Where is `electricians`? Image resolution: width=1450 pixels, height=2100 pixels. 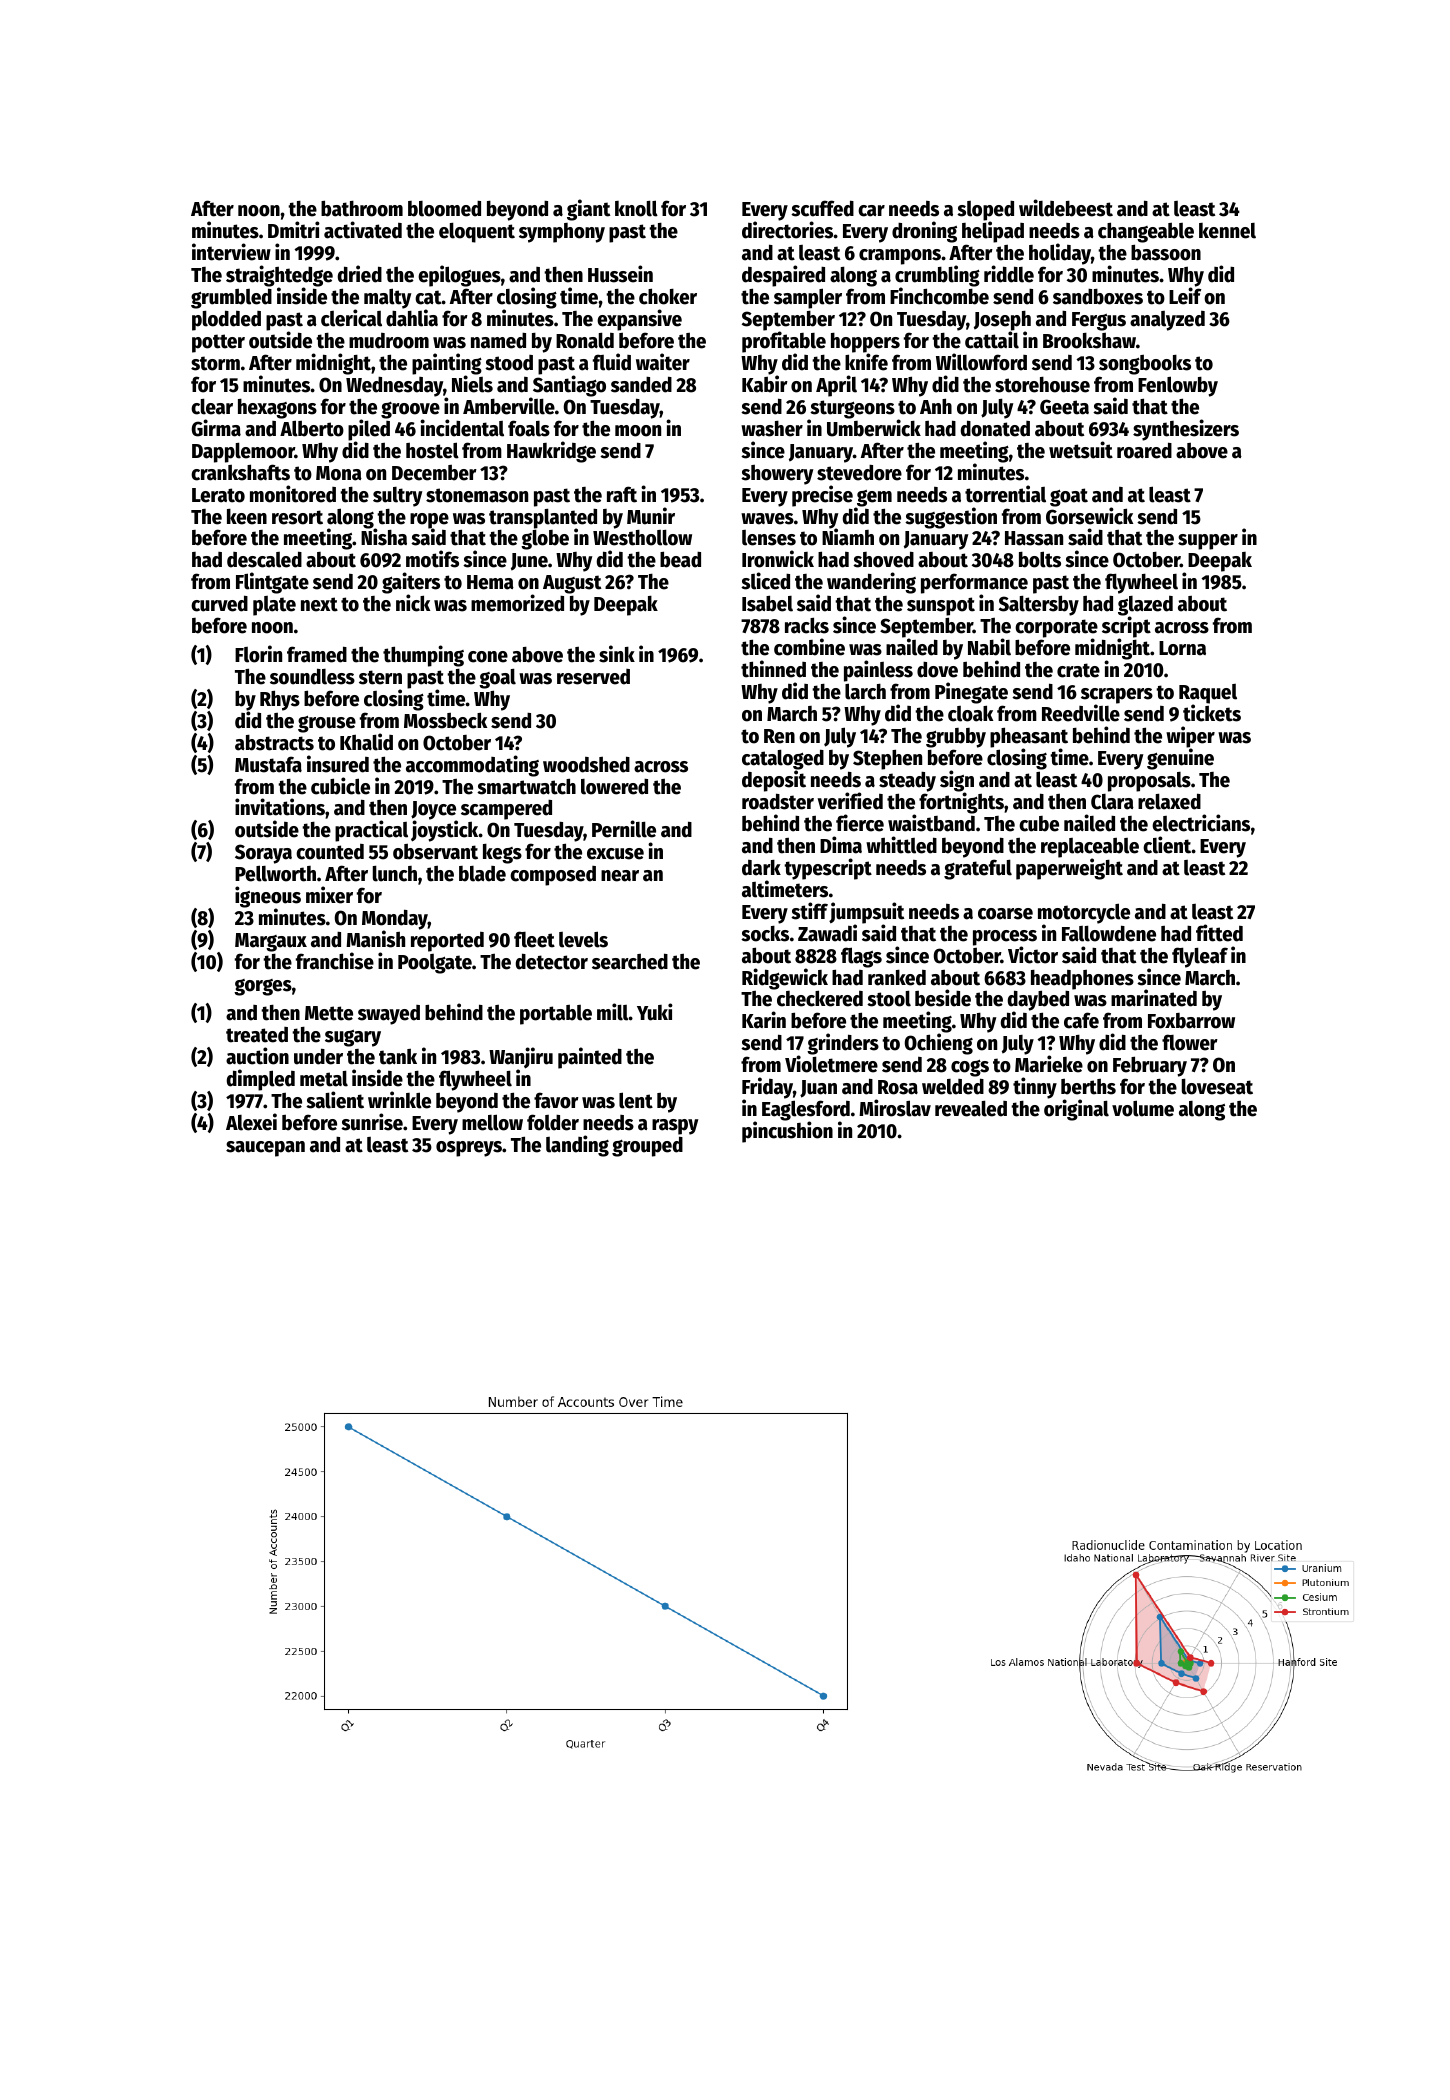
electricians is located at coordinates (1201, 823).
